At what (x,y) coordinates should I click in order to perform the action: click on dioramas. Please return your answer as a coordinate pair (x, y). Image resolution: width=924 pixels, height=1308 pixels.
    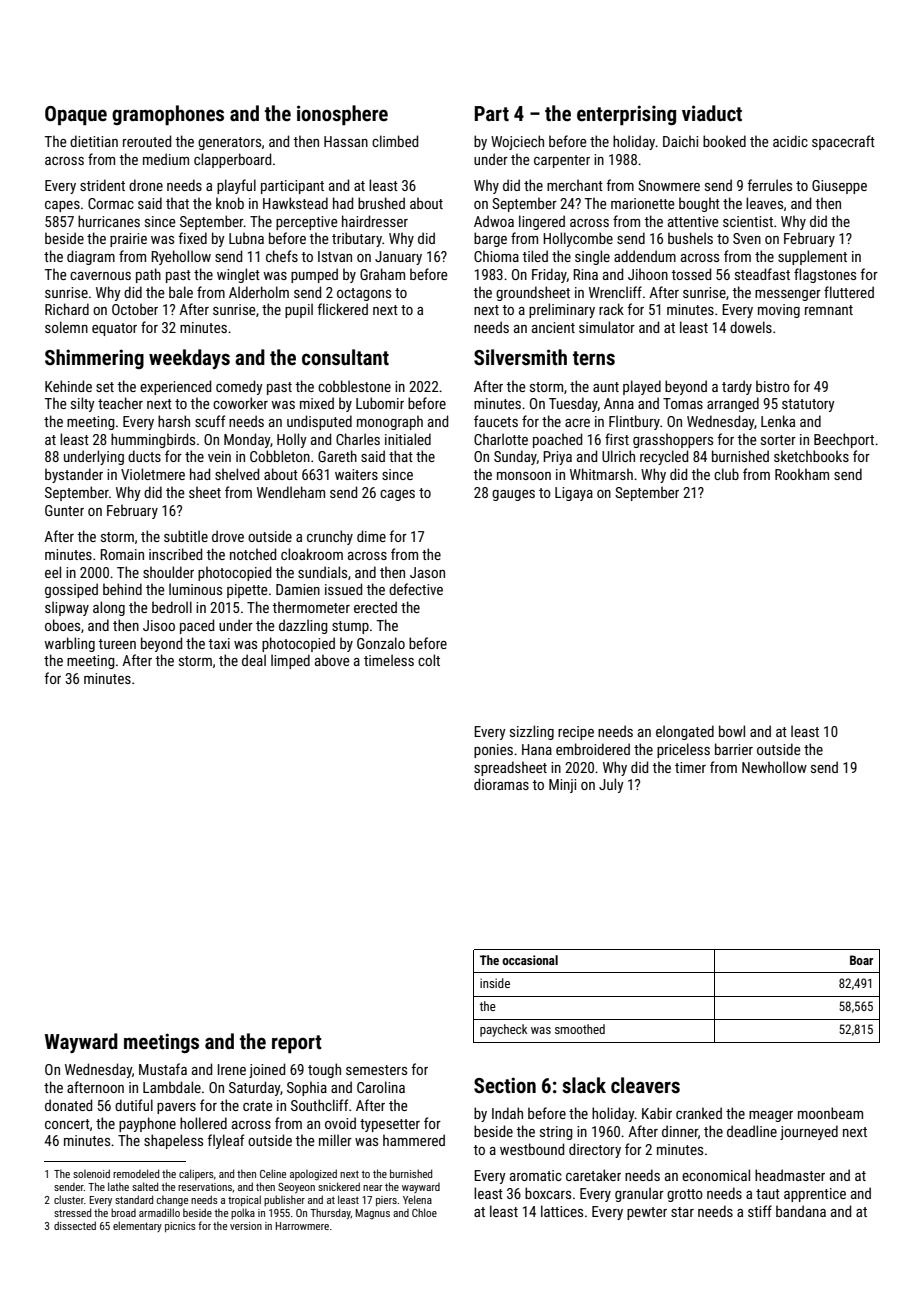
    Looking at the image, I should click on (501, 784).
